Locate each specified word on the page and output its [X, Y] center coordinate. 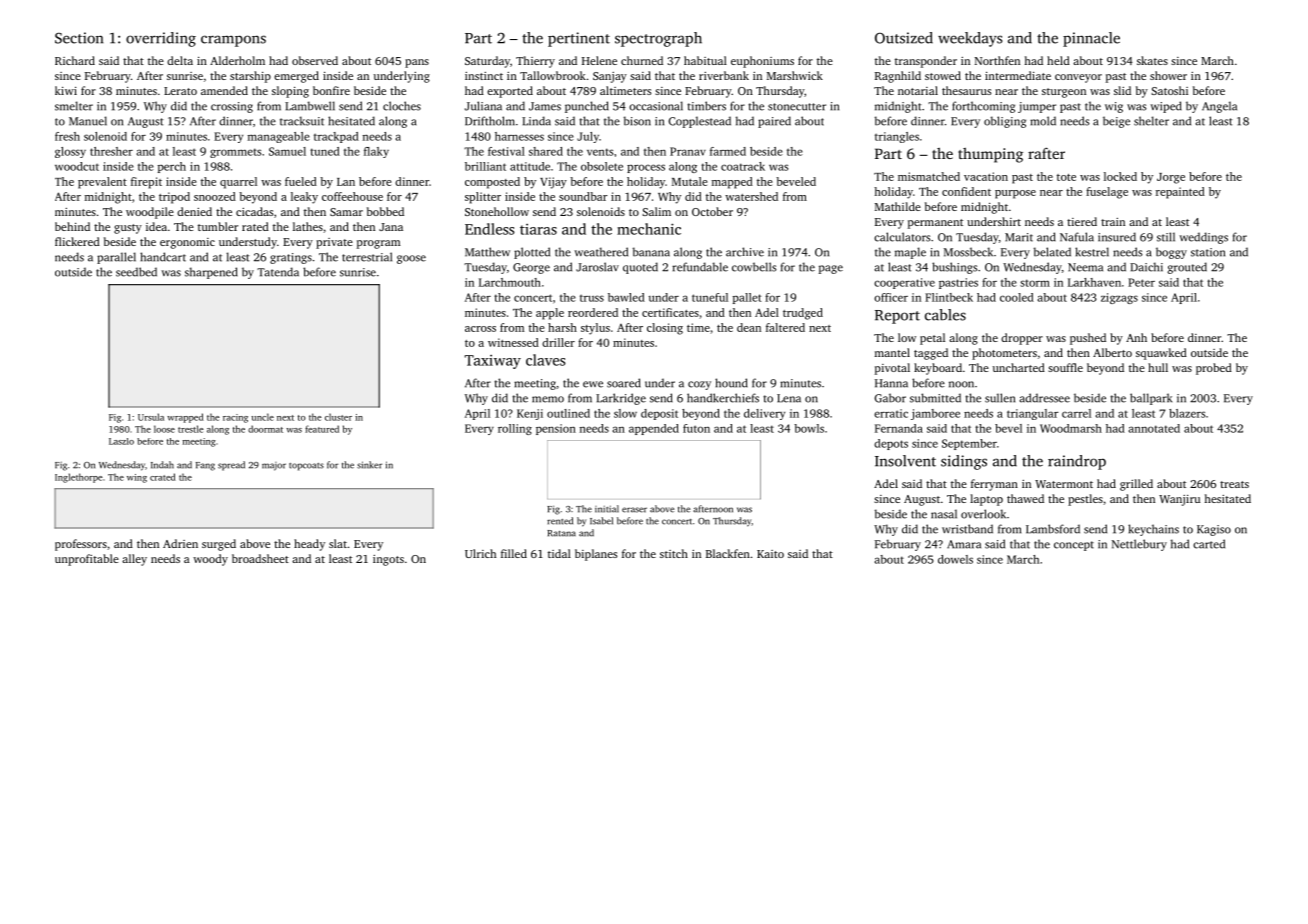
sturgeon [1064, 93]
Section [79, 38]
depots [891, 444]
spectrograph [658, 39]
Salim [656, 211]
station [1208, 252]
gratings [291, 258]
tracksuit [302, 121]
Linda [536, 121]
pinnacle [1091, 39]
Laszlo [121, 441]
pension [556, 429]
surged [219, 545]
